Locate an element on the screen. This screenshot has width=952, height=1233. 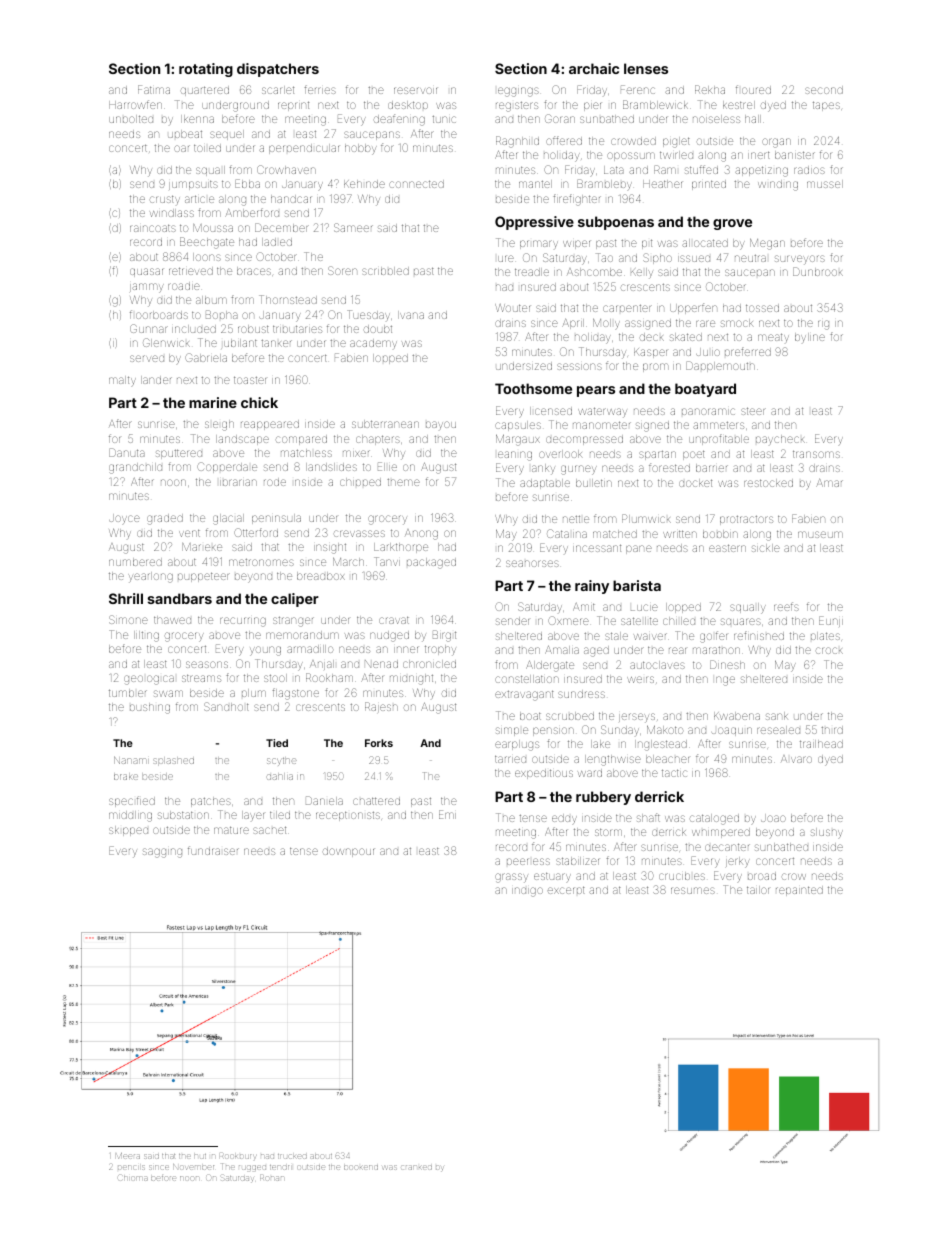
leaning is located at coordinates (515, 456).
